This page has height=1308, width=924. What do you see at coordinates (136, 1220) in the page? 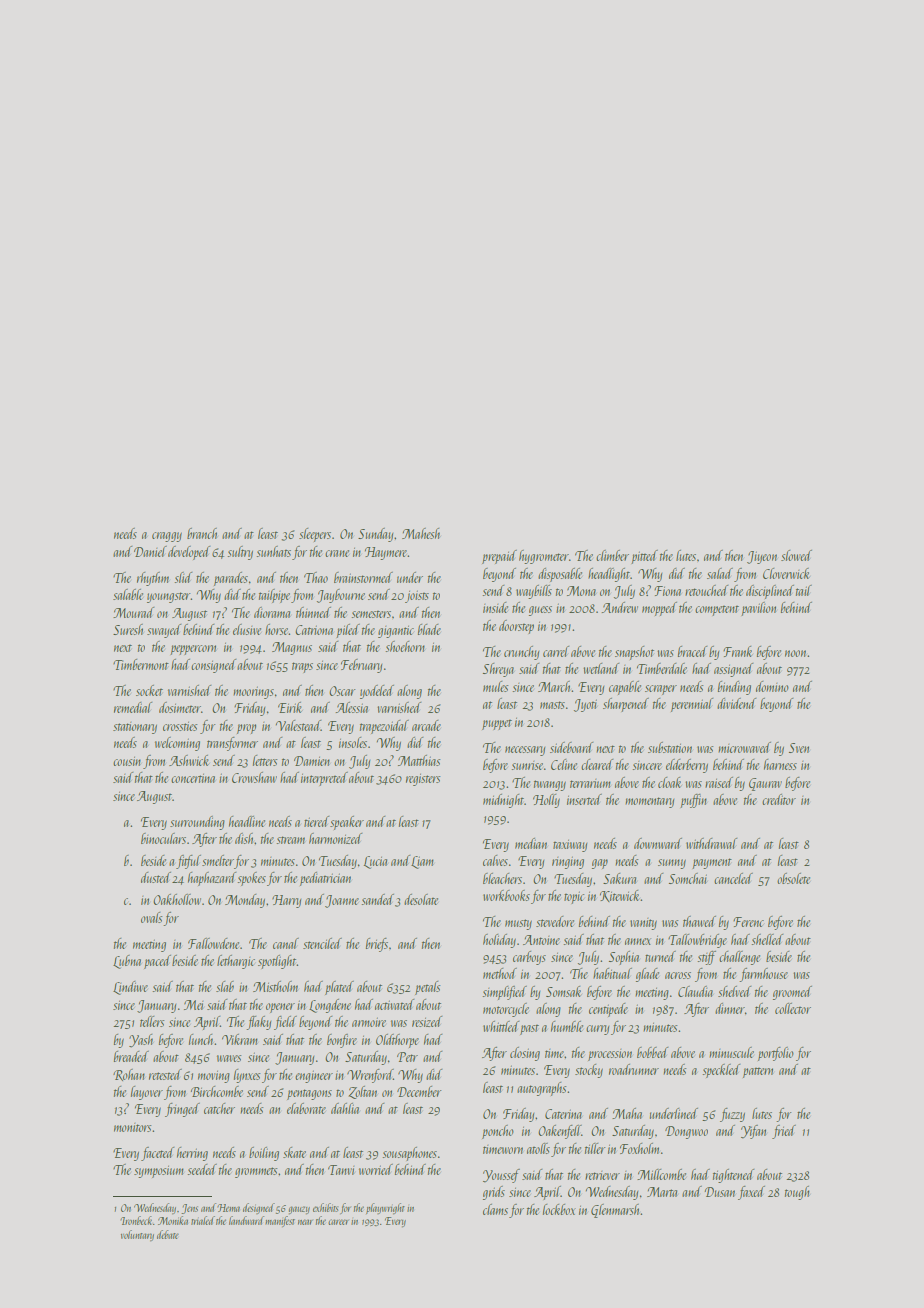
I see `Ironbeck` at bounding box center [136, 1220].
